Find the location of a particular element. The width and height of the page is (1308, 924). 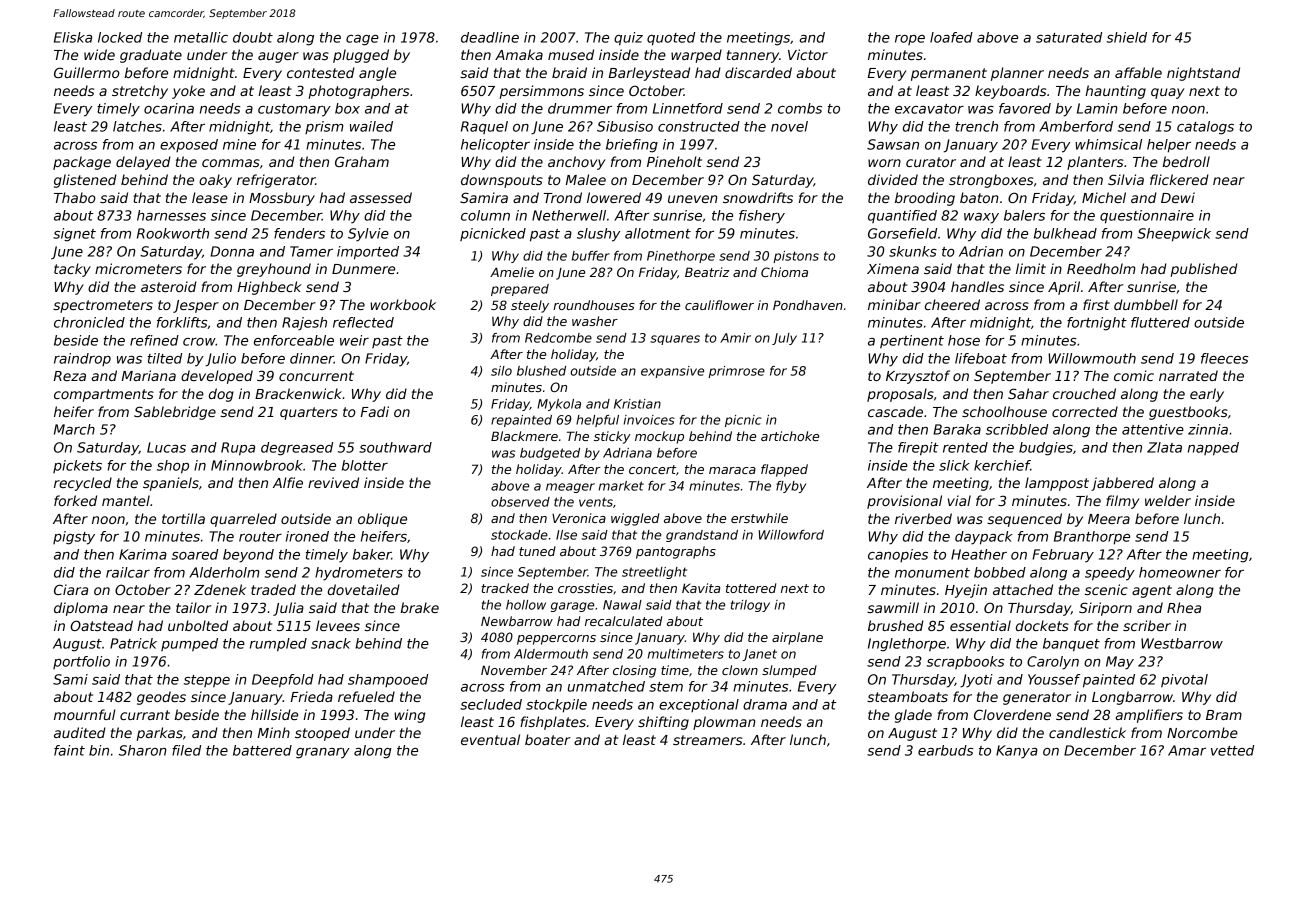

vetted is located at coordinates (1232, 750).
